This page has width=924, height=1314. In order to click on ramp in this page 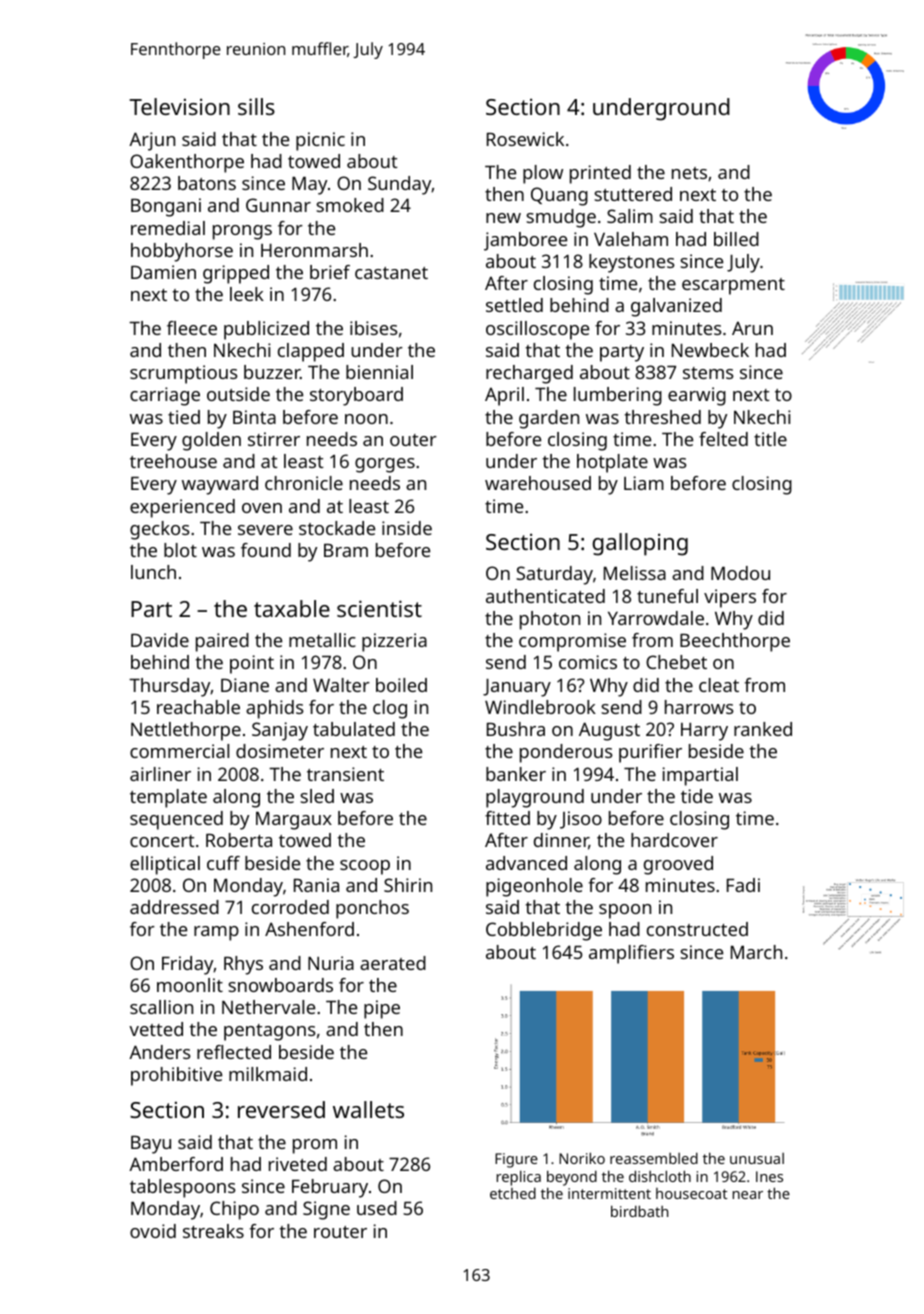, I will do `click(216, 933)`.
